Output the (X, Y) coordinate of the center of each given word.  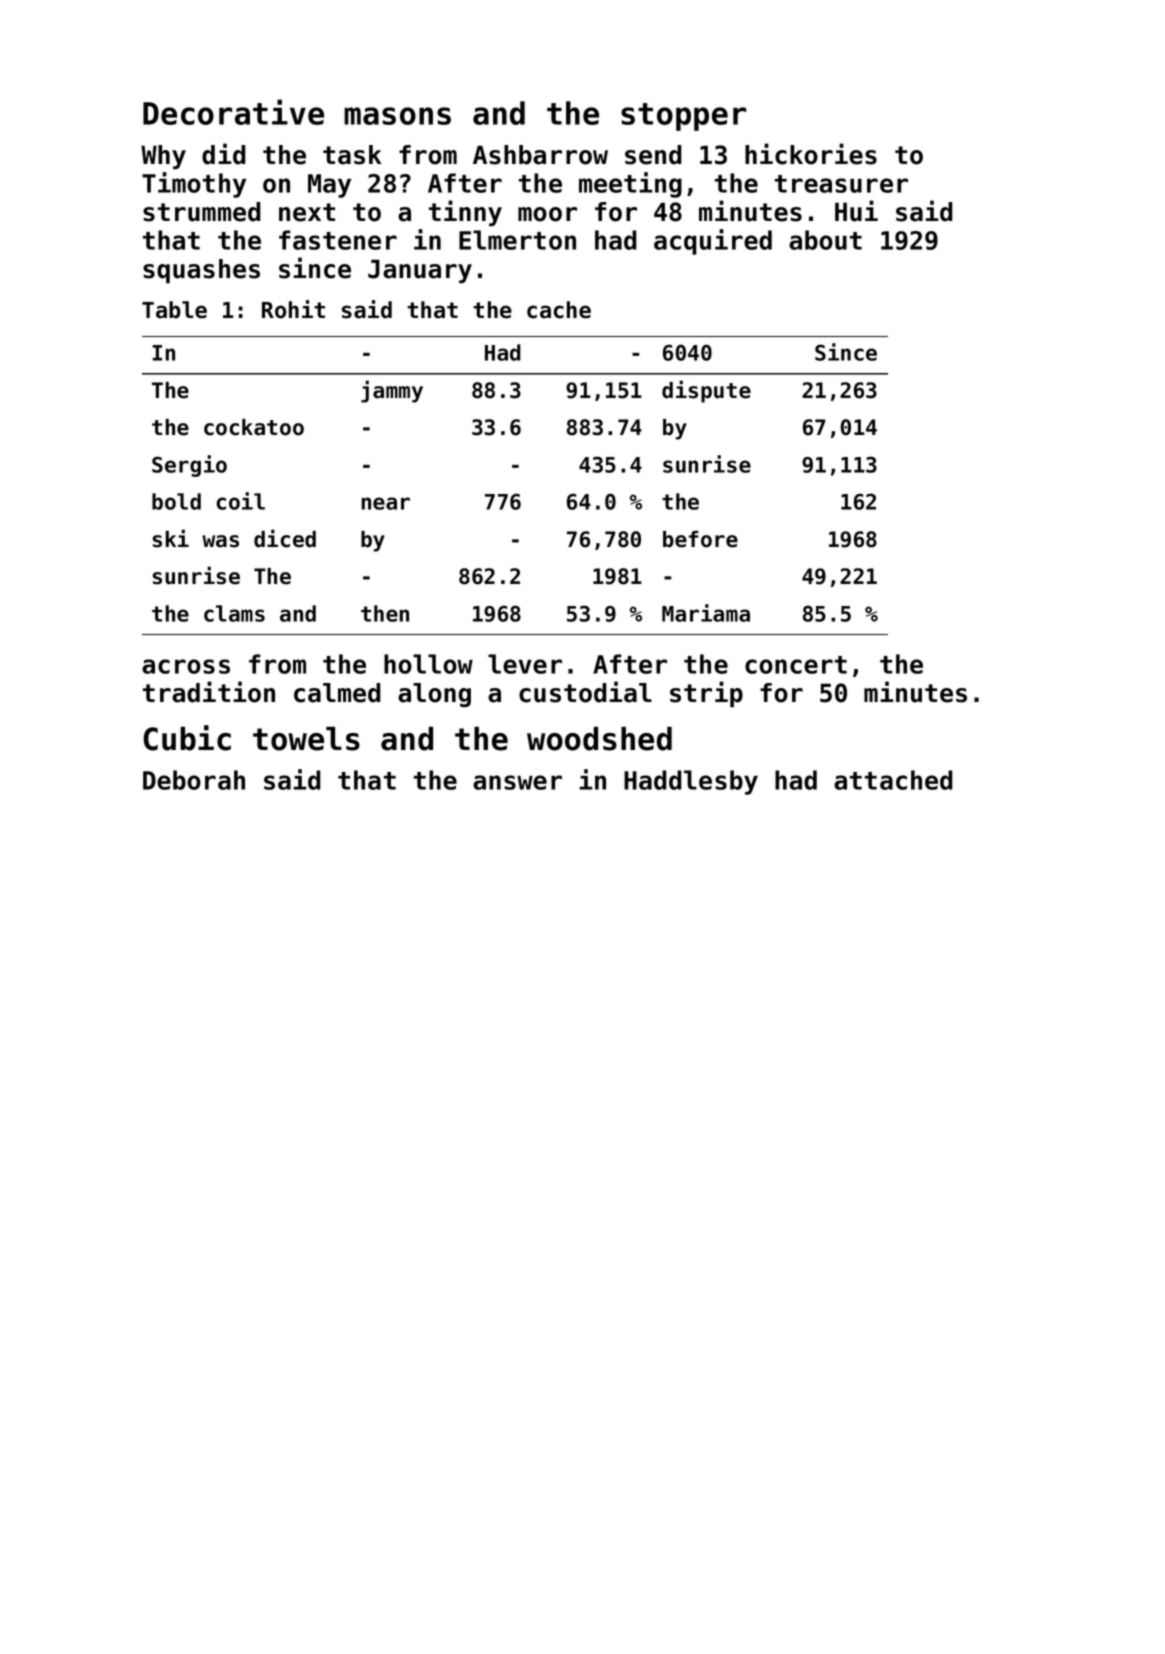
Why (163, 157)
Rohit (293, 309)
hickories (811, 154)
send (653, 155)
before (700, 539)
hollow (428, 664)
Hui (856, 211)
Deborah (194, 780)
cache (559, 310)
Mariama (706, 613)
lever (525, 664)
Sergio (189, 466)
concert (796, 665)
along (434, 695)
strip (706, 694)
